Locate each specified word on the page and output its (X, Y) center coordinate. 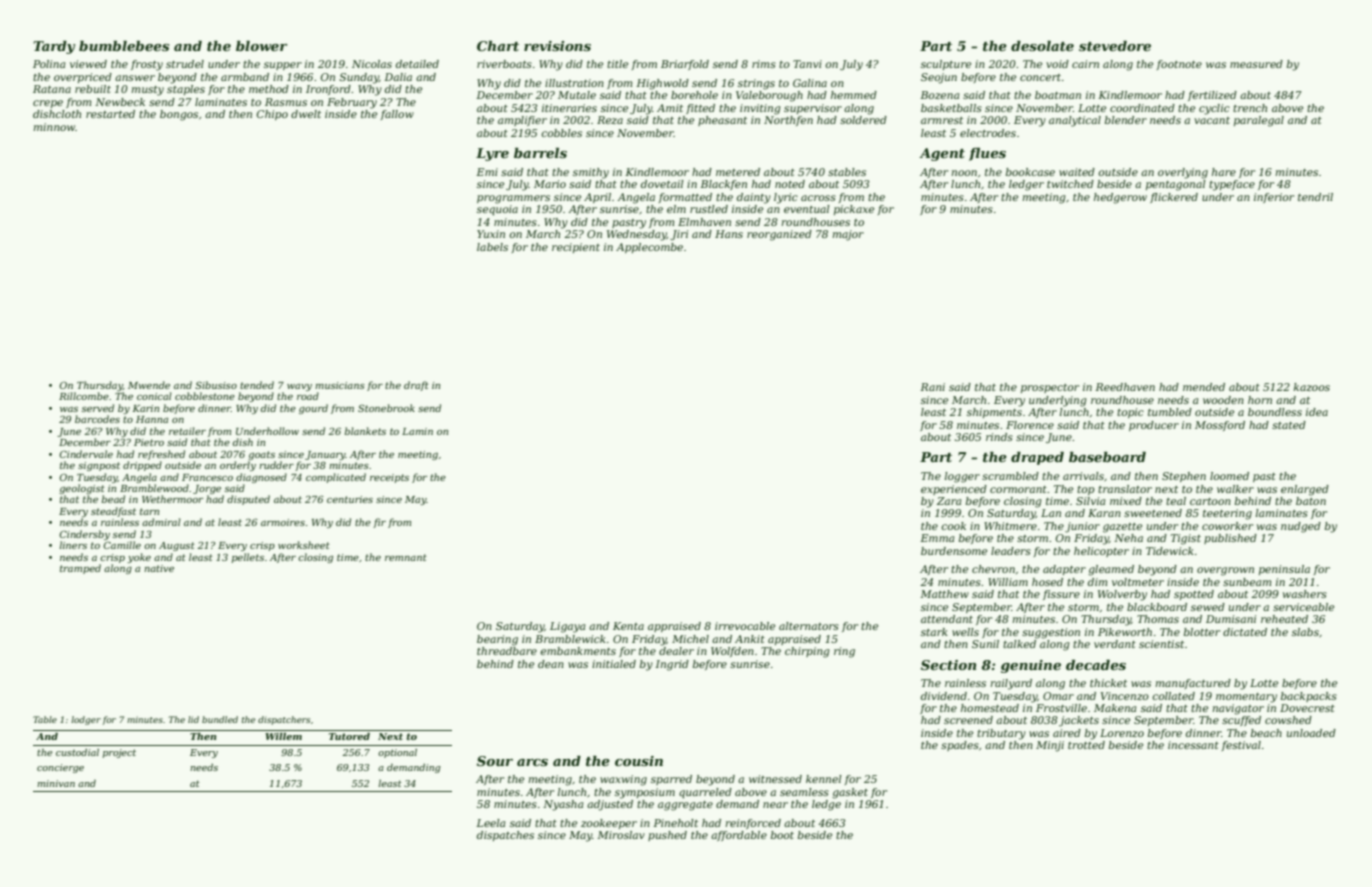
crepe (48, 104)
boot (782, 835)
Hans (729, 234)
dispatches (505, 836)
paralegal (1259, 121)
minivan (56, 783)
